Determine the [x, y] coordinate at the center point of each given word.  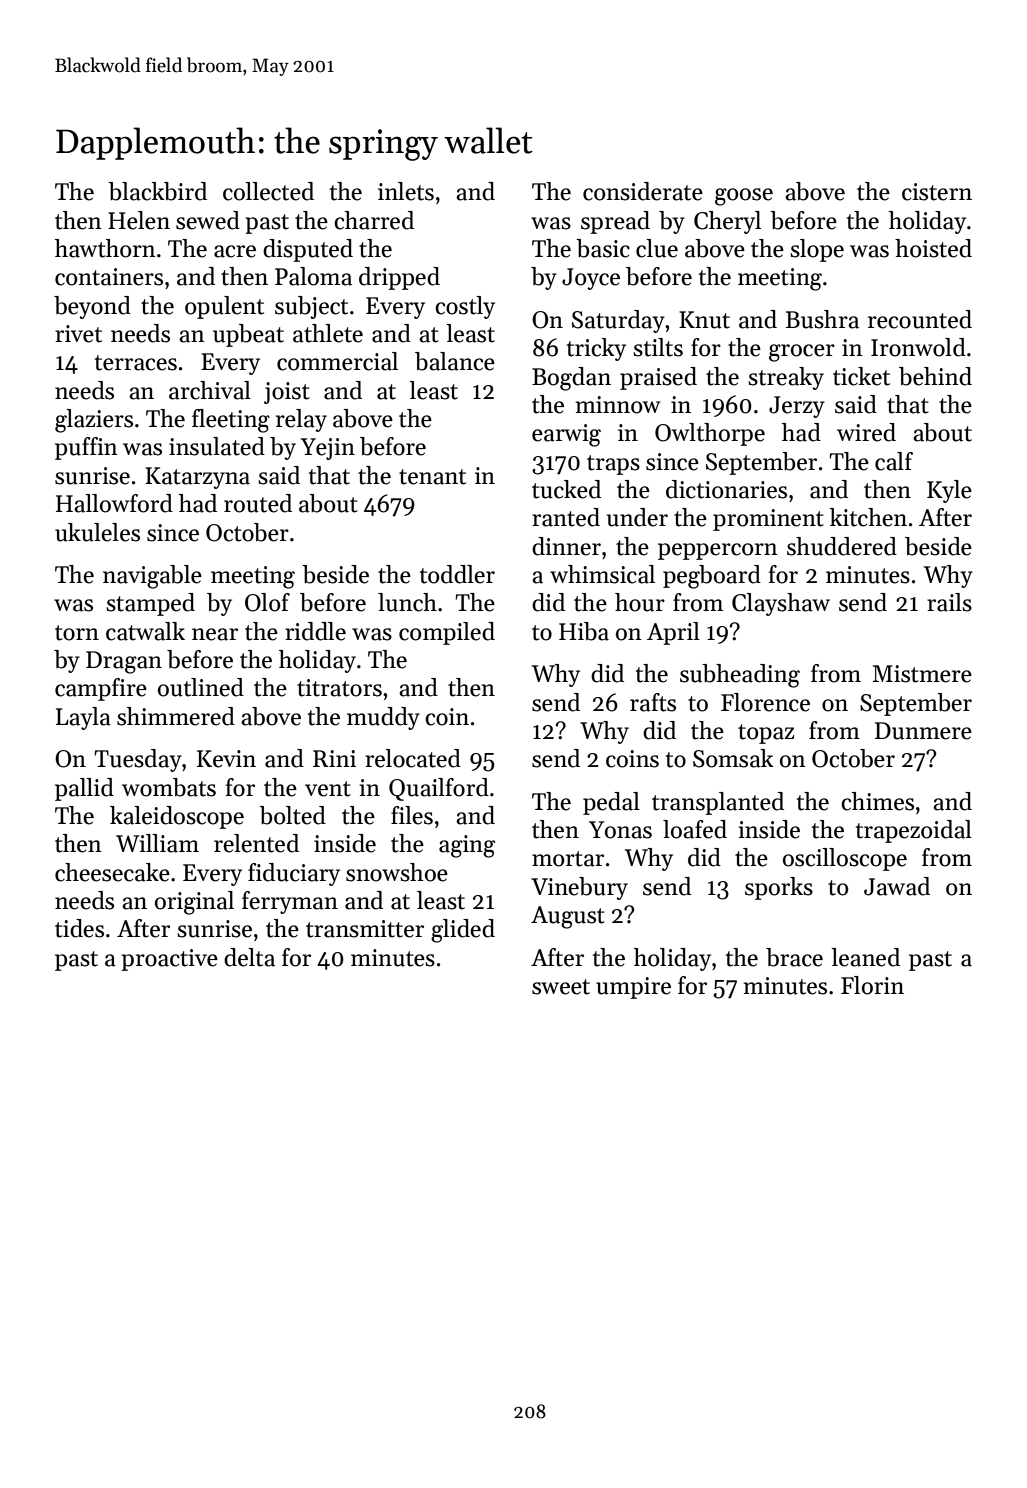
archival [210, 390]
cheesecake [112, 872]
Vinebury [579, 888]
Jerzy [797, 407]
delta [249, 957]
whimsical [602, 574]
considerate [643, 191]
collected [268, 191]
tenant [432, 477]
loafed [695, 829]
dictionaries [726, 489]
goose [744, 197]
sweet [561, 987]
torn [77, 633]
